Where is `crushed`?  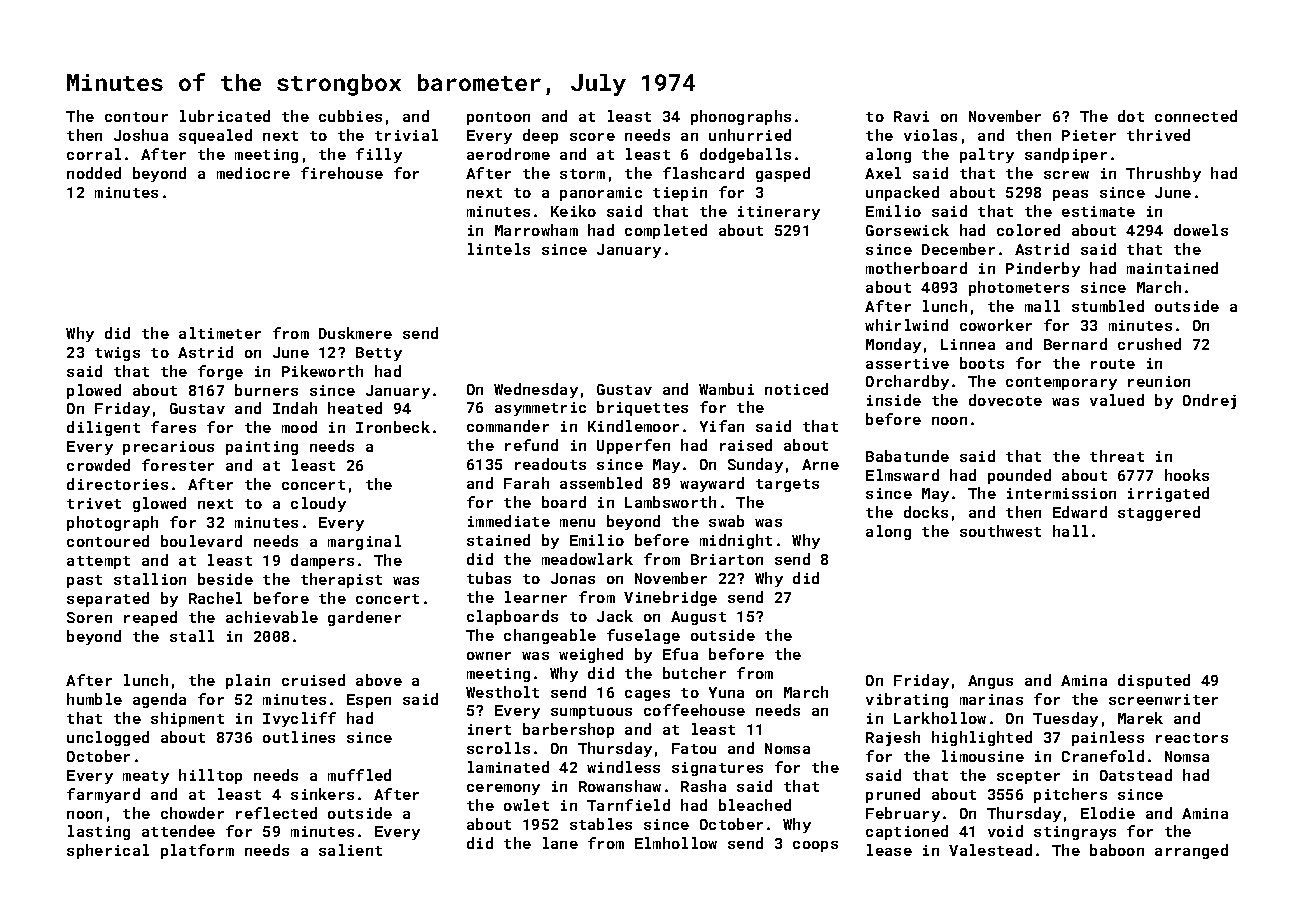 crushed is located at coordinates (1149, 344).
